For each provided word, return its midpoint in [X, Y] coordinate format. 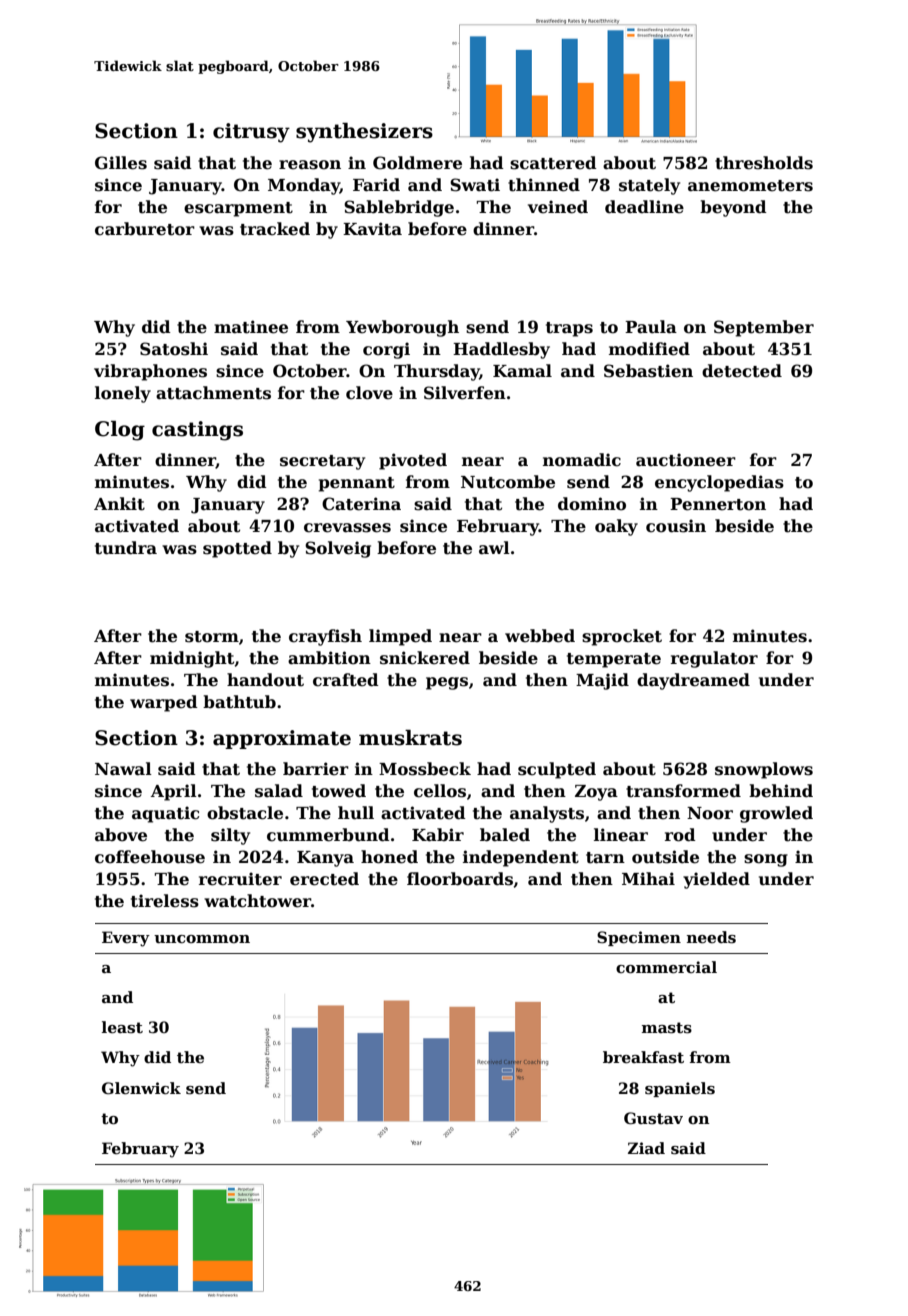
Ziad [646, 1148]
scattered [553, 163]
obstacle [245, 813]
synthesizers [364, 133]
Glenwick [141, 1088]
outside [665, 857]
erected [324, 879]
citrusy [251, 133]
